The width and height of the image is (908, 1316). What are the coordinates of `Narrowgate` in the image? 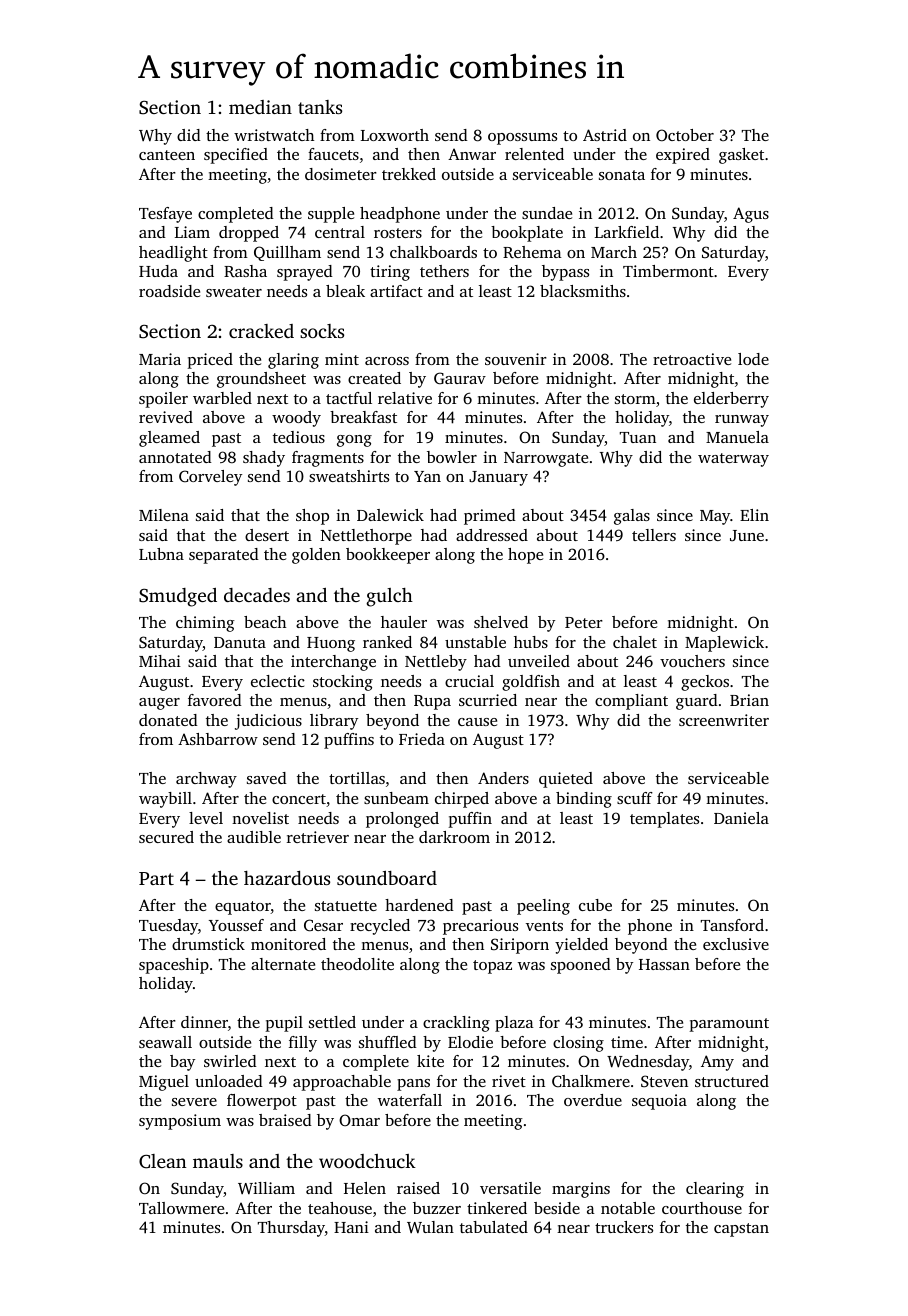 It's located at (546, 459).
